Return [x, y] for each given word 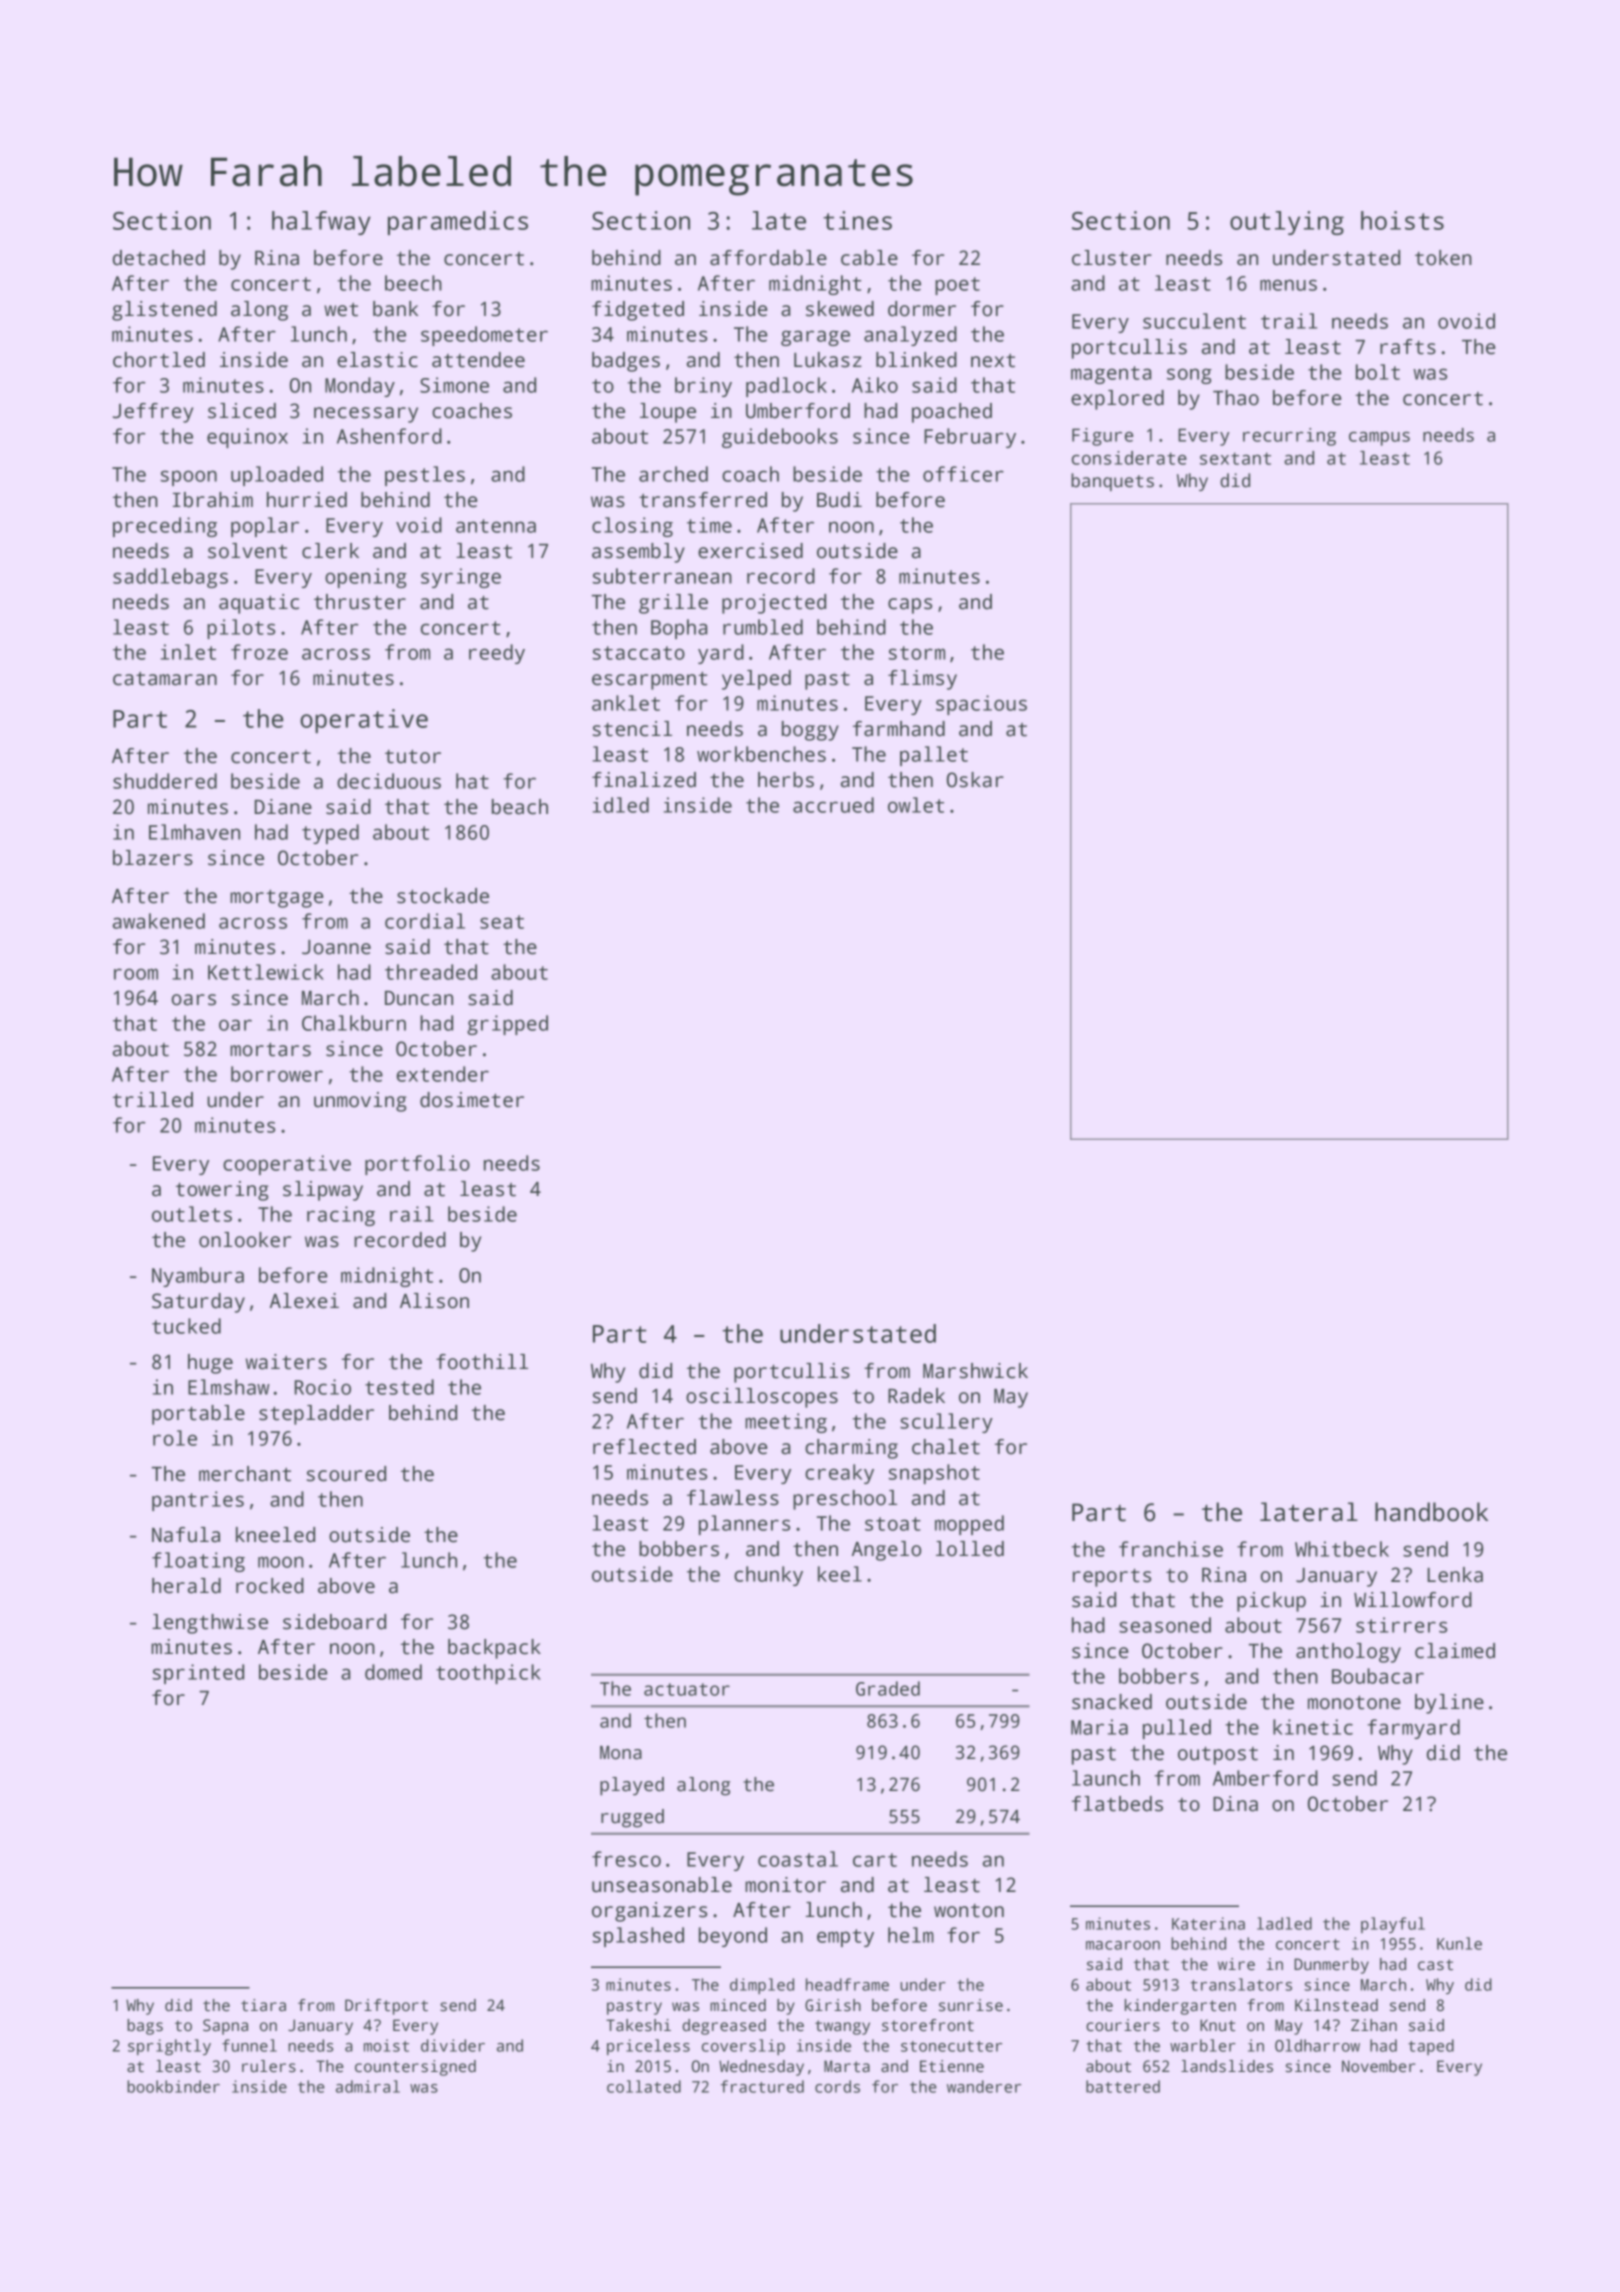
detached [159, 258]
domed [393, 1672]
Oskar [975, 780]
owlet [916, 805]
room [136, 974]
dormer [922, 309]
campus [1379, 439]
